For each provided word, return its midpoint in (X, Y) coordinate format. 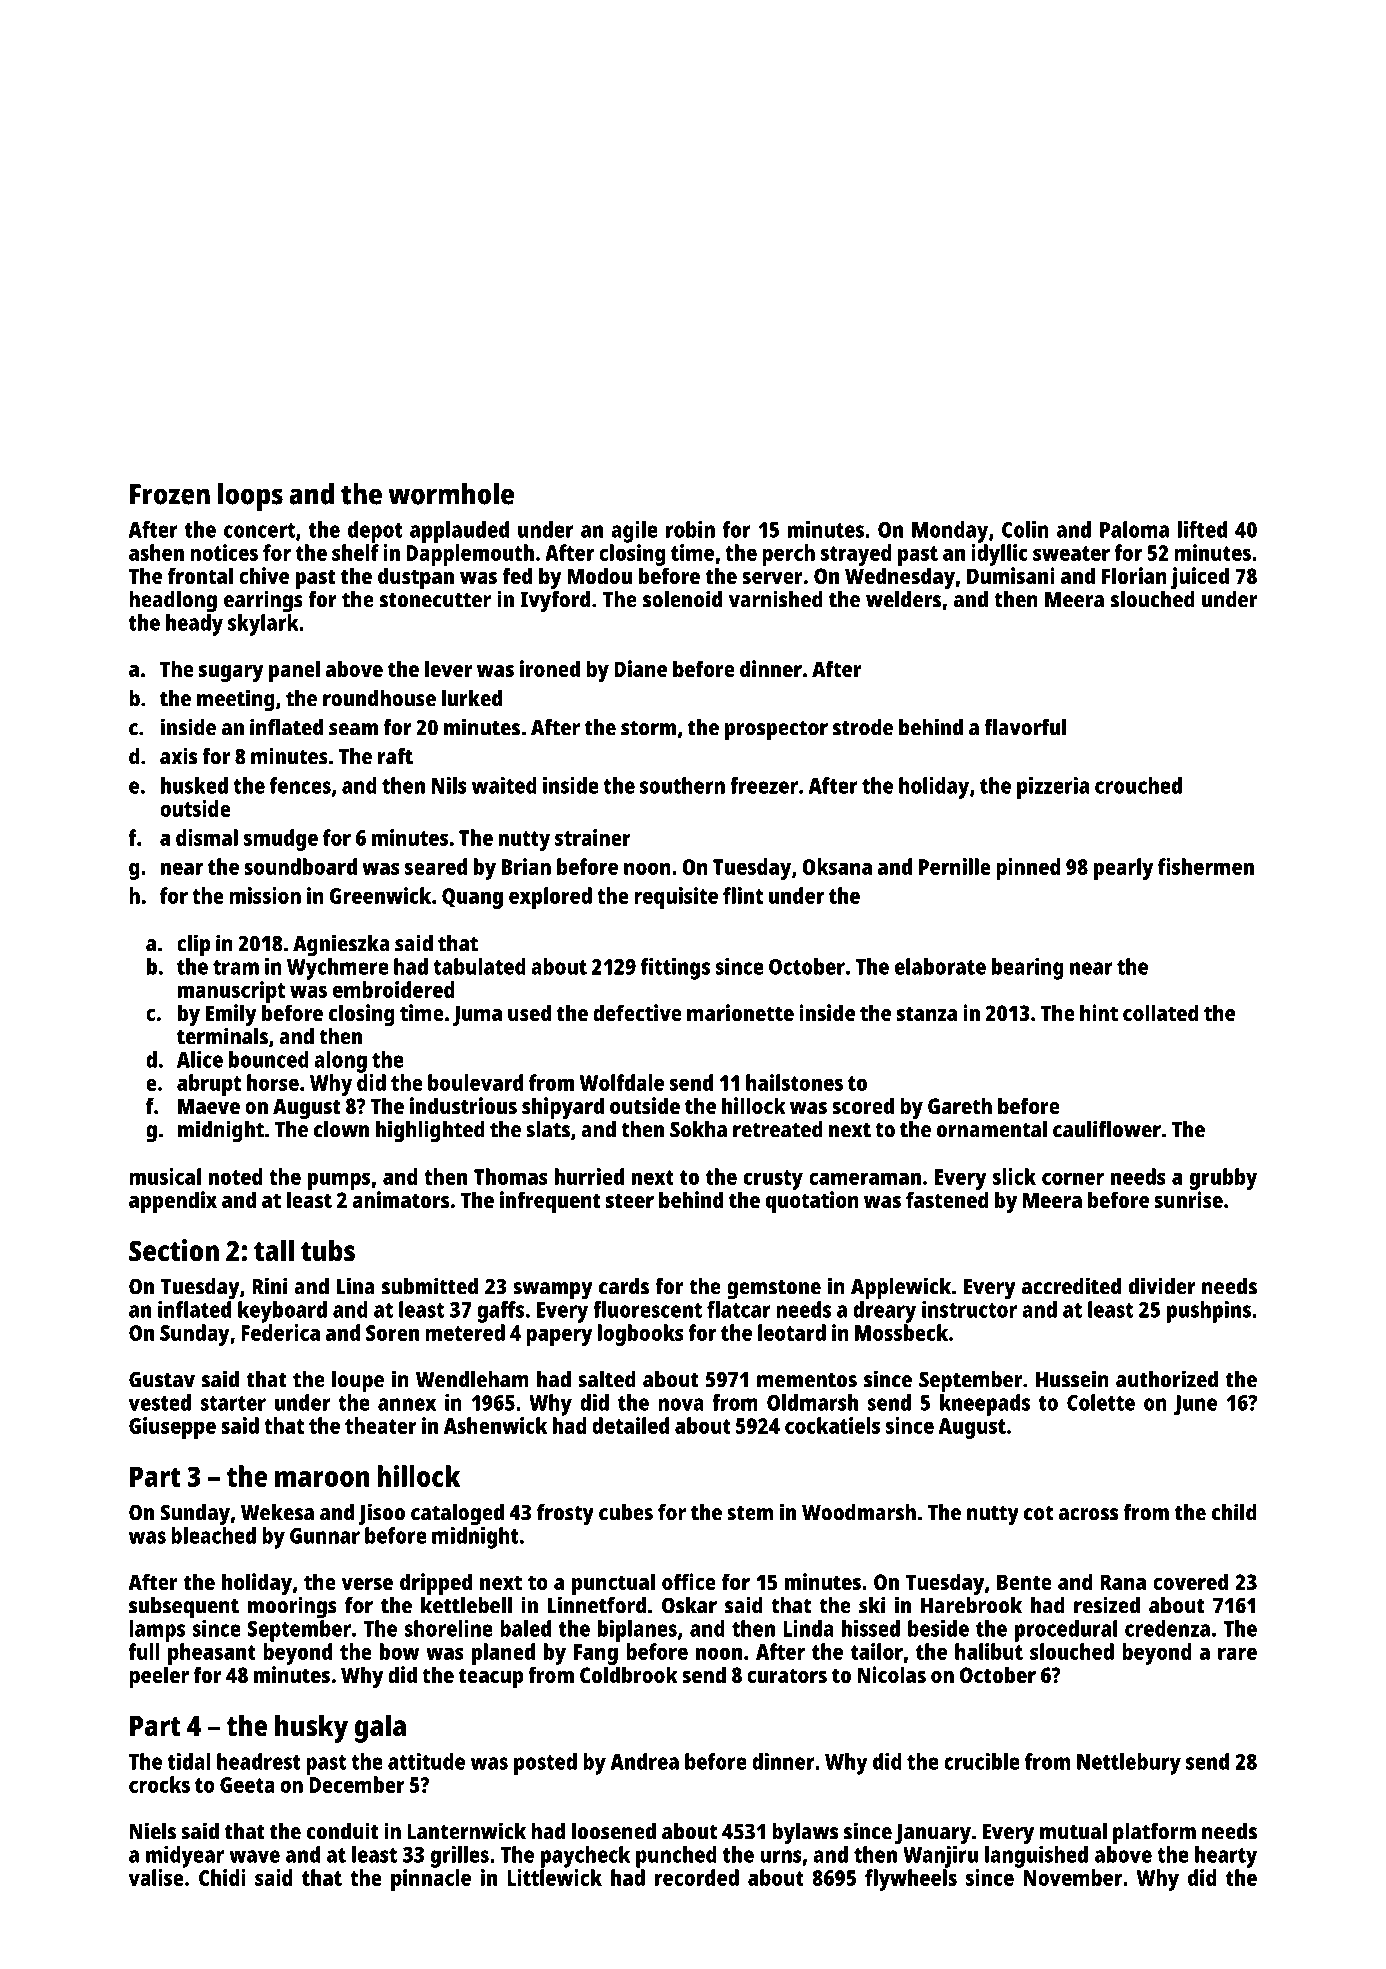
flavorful (1025, 727)
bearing (1028, 969)
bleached (213, 1535)
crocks (159, 1784)
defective (637, 1012)
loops (250, 497)
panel (294, 671)
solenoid (682, 599)
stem (750, 1513)
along (340, 1062)
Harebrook (971, 1605)
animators (400, 1199)
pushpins (1209, 1312)
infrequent (550, 1202)
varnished (775, 599)
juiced (1200, 578)
